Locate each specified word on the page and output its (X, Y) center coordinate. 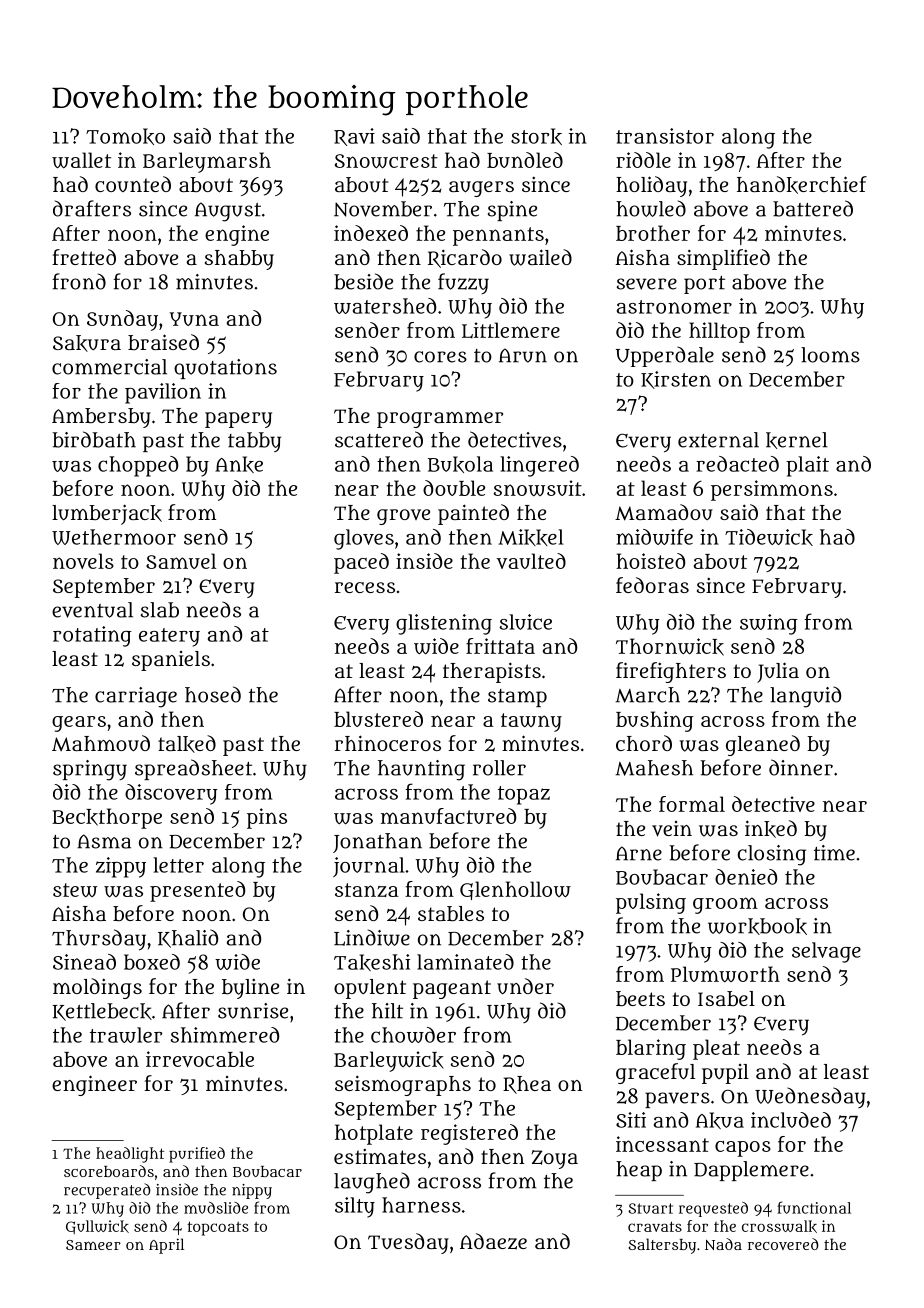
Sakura (87, 343)
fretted (84, 257)
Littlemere (511, 330)
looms (830, 355)
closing (772, 855)
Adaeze (493, 1241)
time (834, 853)
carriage (136, 697)
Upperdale (665, 356)
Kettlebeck (102, 1012)
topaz (524, 795)
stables (451, 913)
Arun (523, 355)
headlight (130, 1155)
